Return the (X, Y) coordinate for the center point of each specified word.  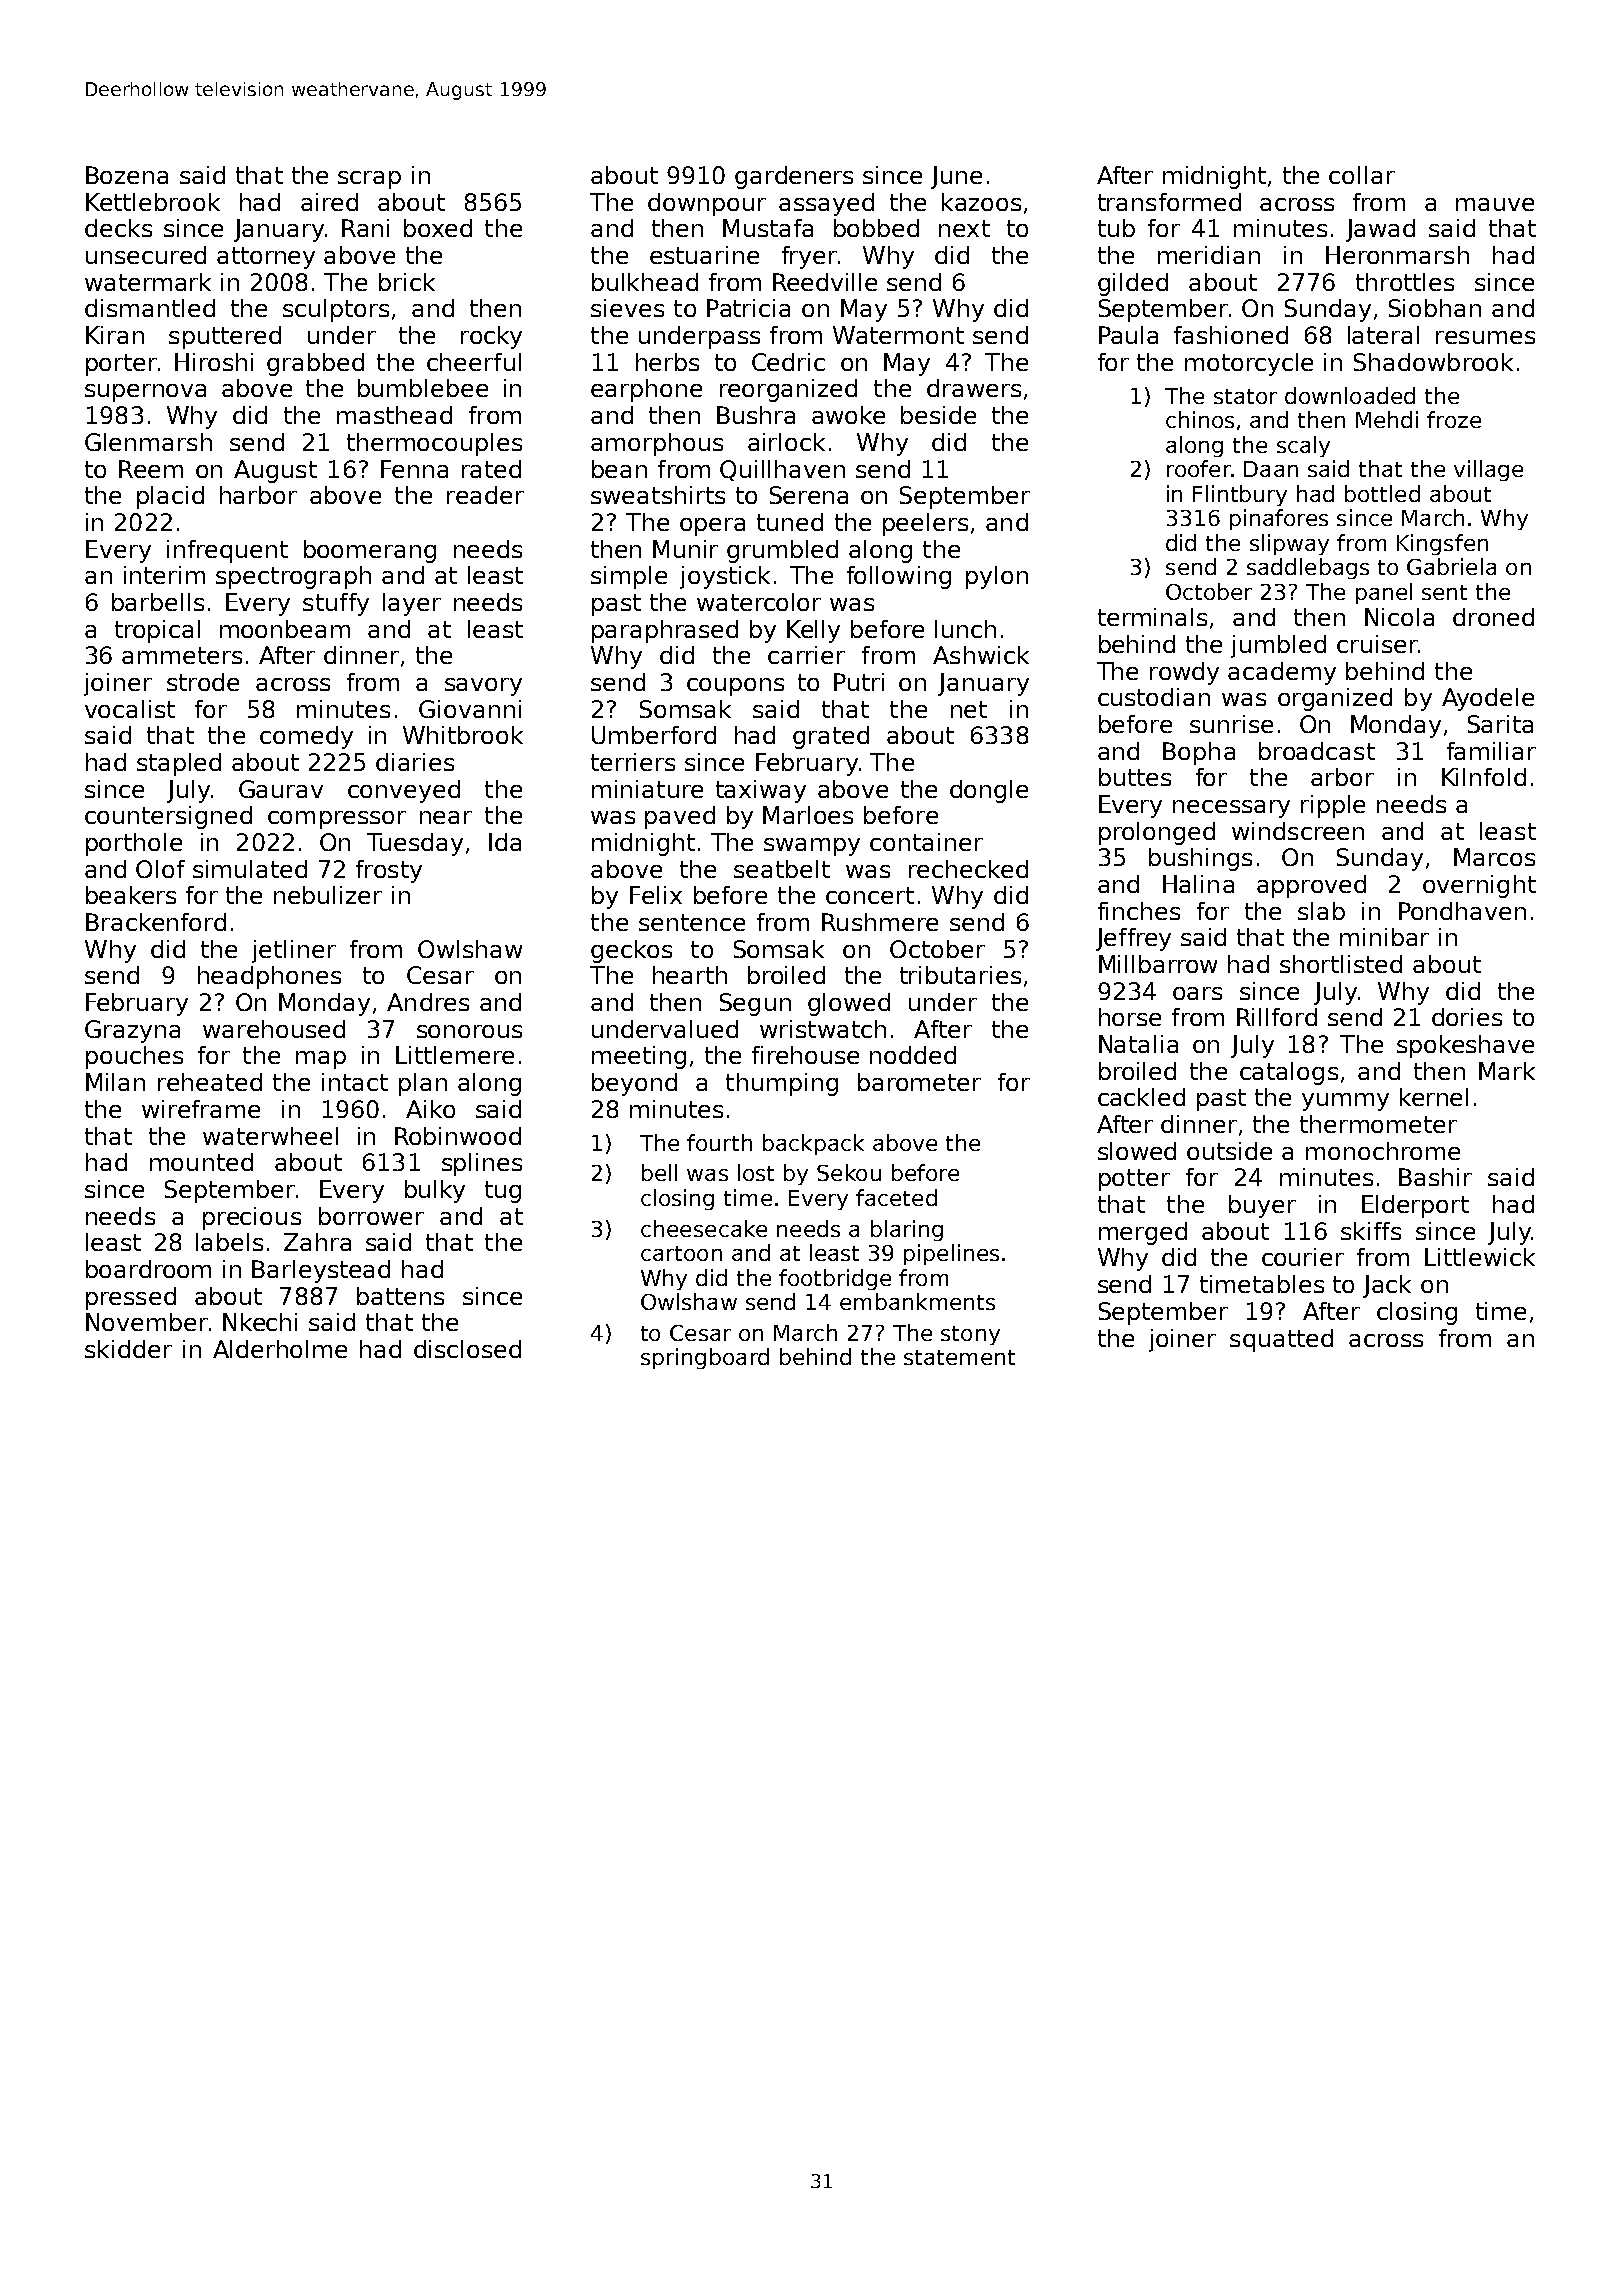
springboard (705, 1358)
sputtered (225, 337)
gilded (1133, 284)
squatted (1281, 1340)
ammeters (182, 655)
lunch (965, 629)
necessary (1231, 809)
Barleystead (321, 1271)
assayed (826, 204)
